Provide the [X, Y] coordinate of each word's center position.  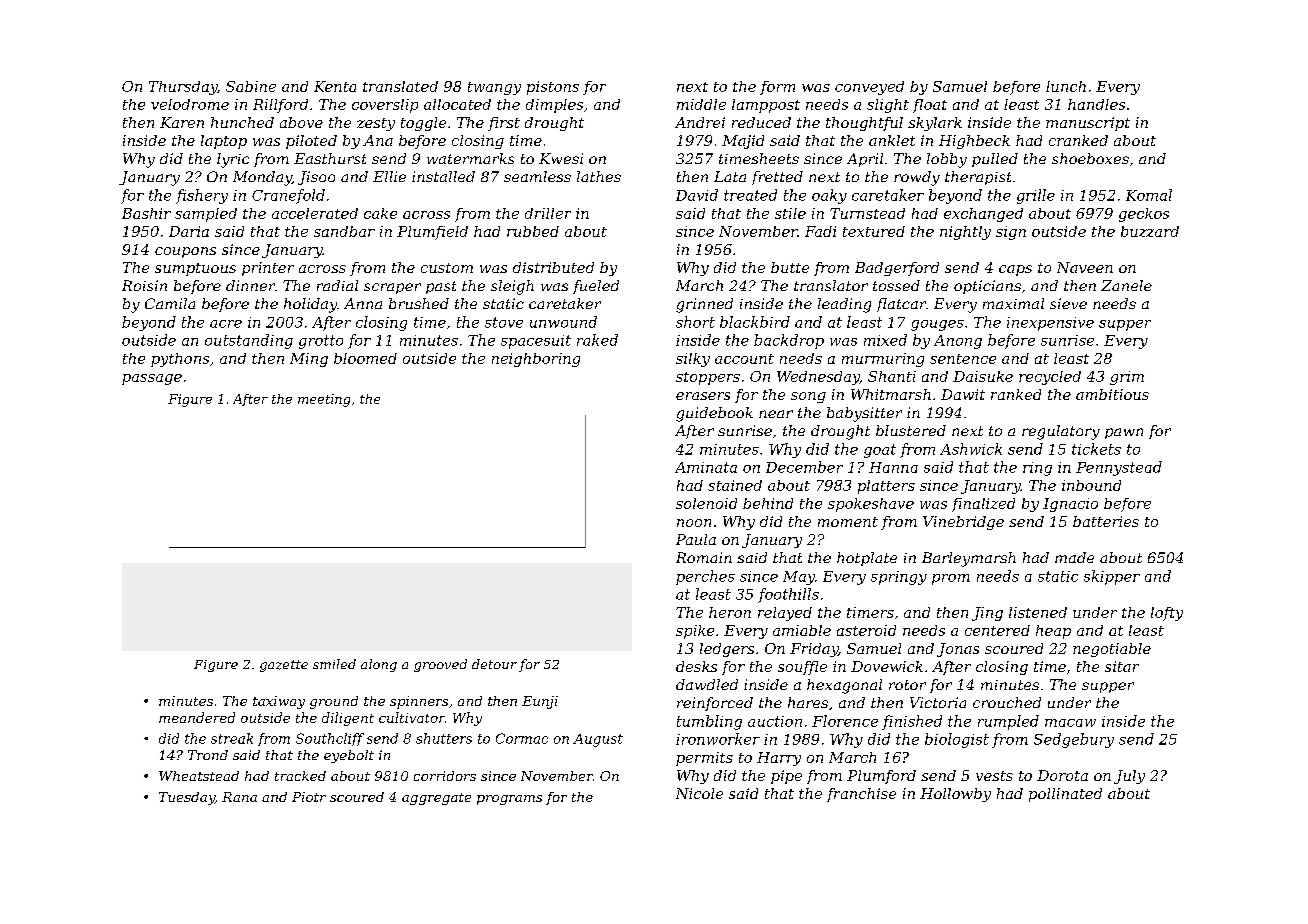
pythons [180, 360]
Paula [696, 539]
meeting [324, 400]
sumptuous [195, 269]
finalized [983, 505]
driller [548, 213]
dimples [554, 106]
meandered [197, 717]
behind [768, 503]
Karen [182, 122]
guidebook [714, 414]
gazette [284, 666]
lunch [1066, 86]
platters [886, 487]
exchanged [983, 215]
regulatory [1061, 432]
